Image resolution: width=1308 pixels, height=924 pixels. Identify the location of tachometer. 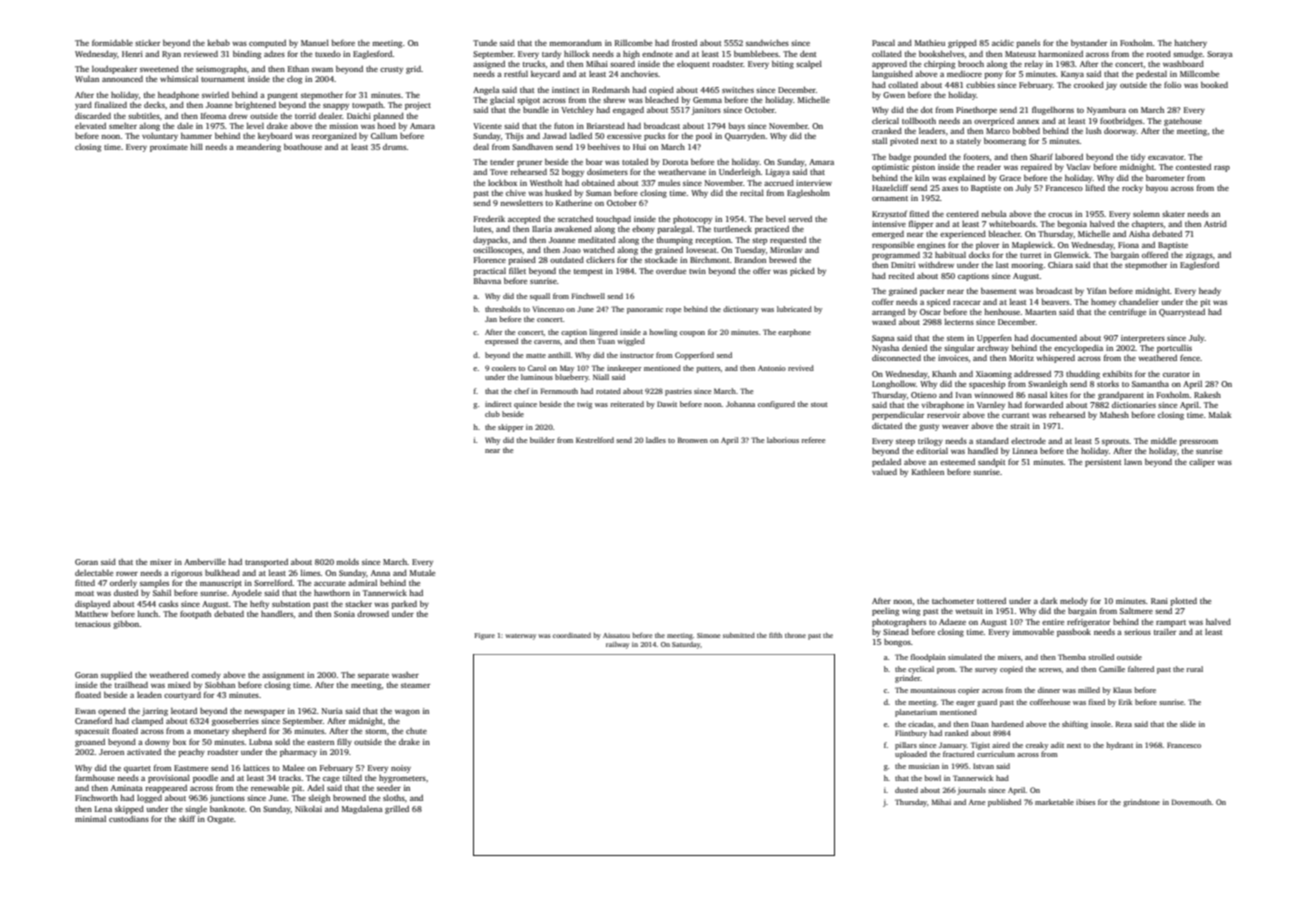
(953, 601).
